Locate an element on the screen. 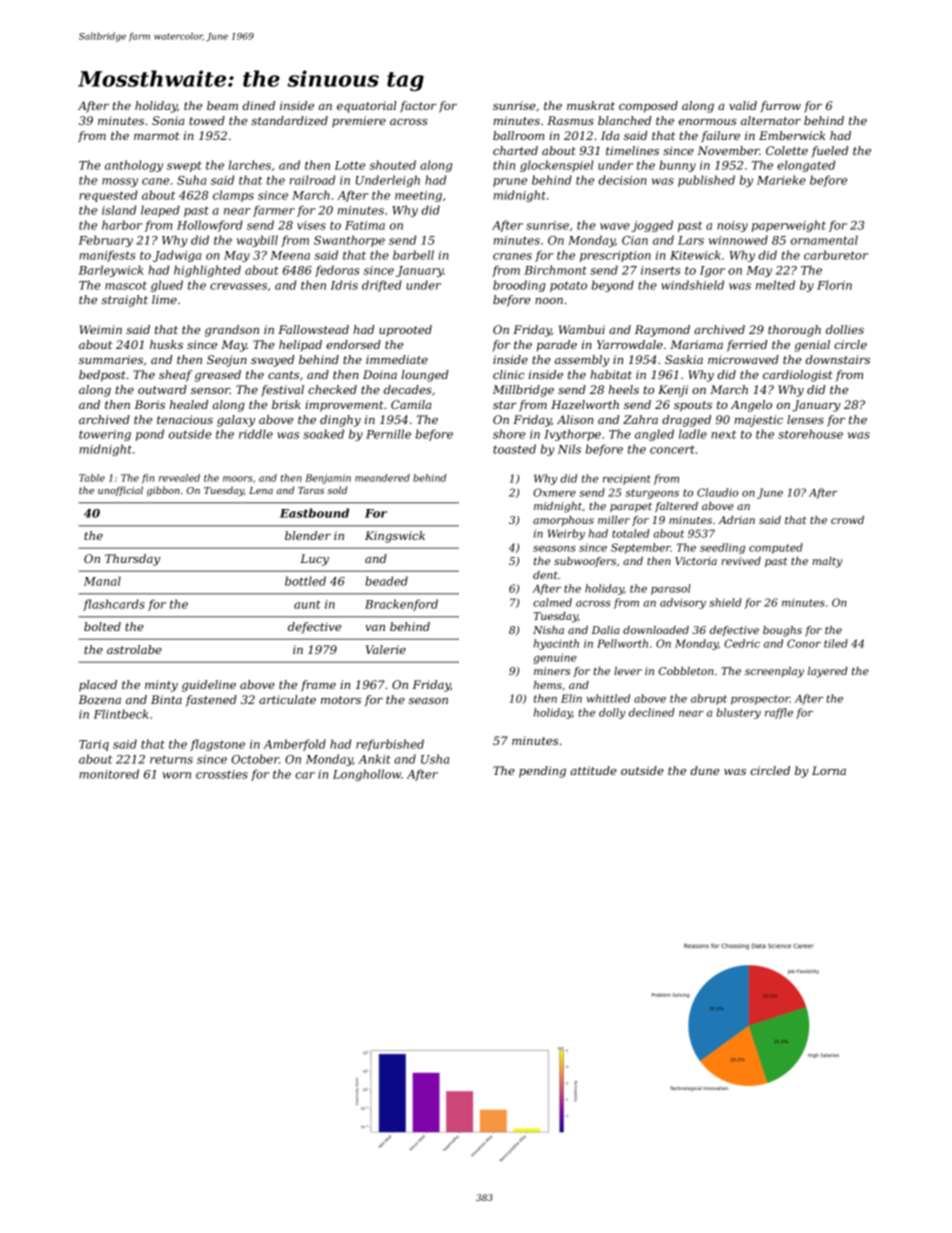 The width and height of the screenshot is (952, 1233). premiere is located at coordinates (359, 122).
